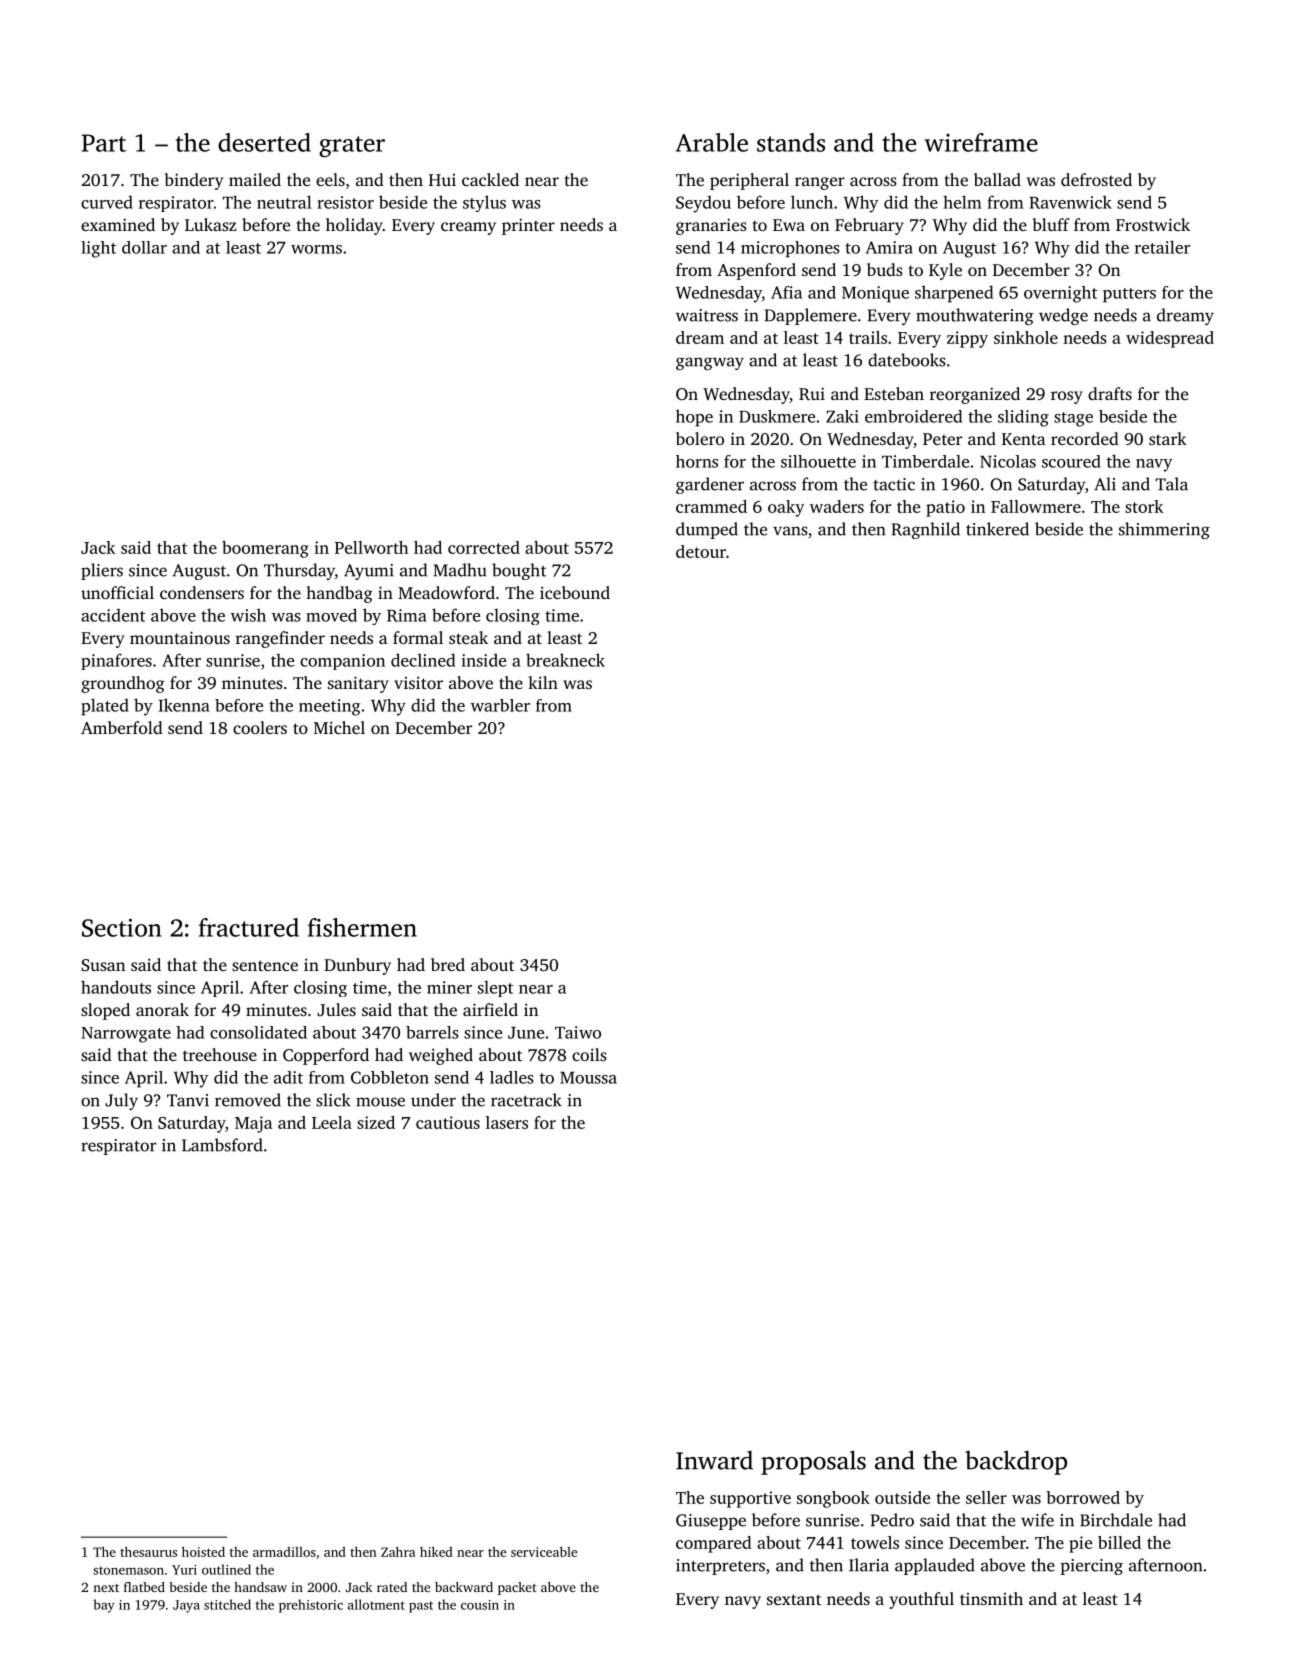 The height and width of the screenshot is (1677, 1296). I want to click on slept, so click(495, 988).
